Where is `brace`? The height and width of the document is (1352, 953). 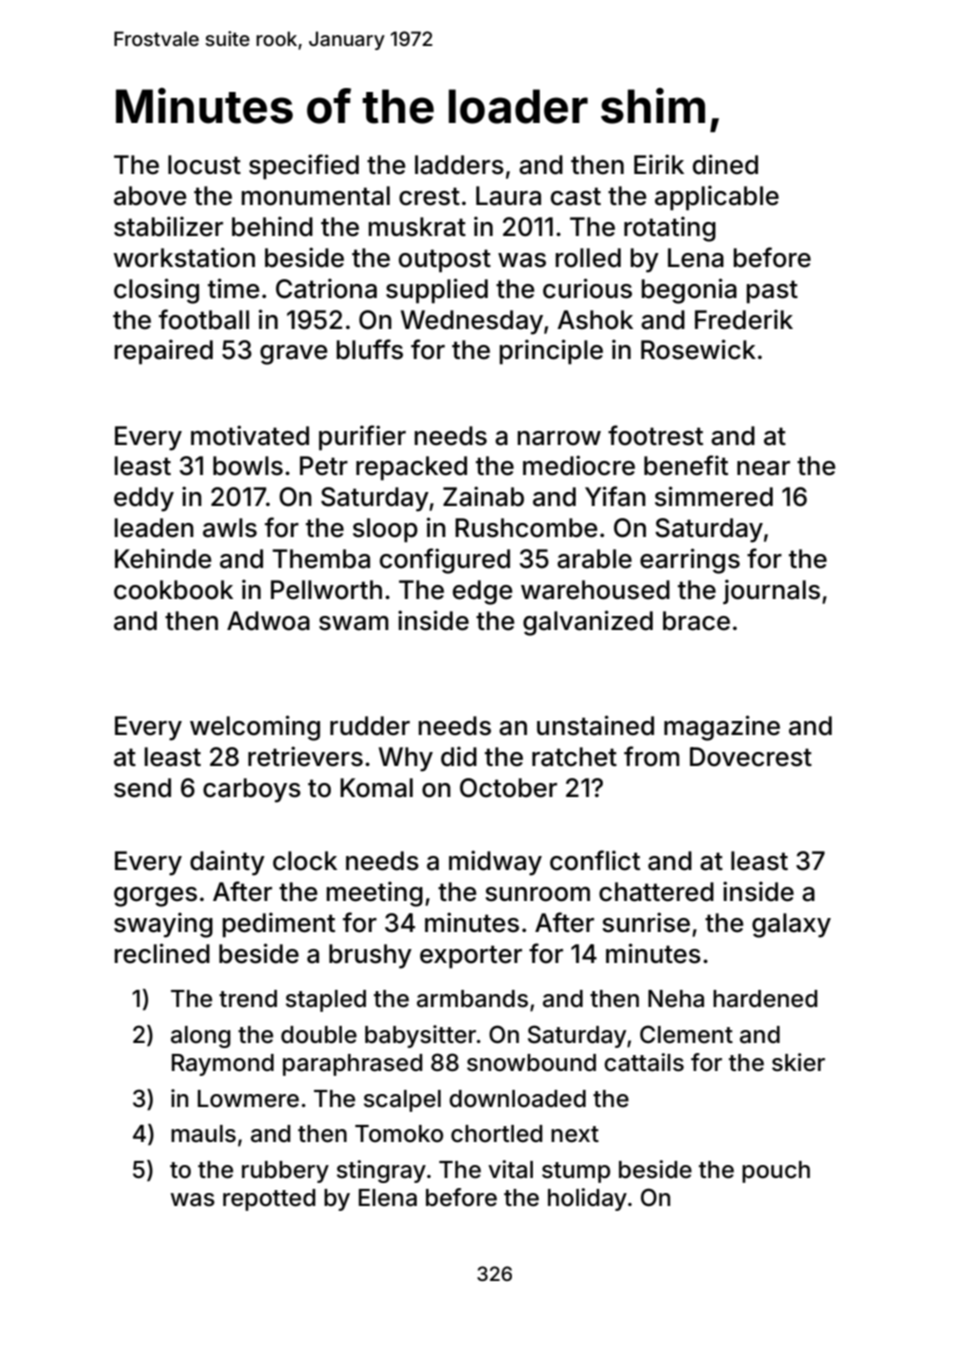
brace is located at coordinates (696, 621).
